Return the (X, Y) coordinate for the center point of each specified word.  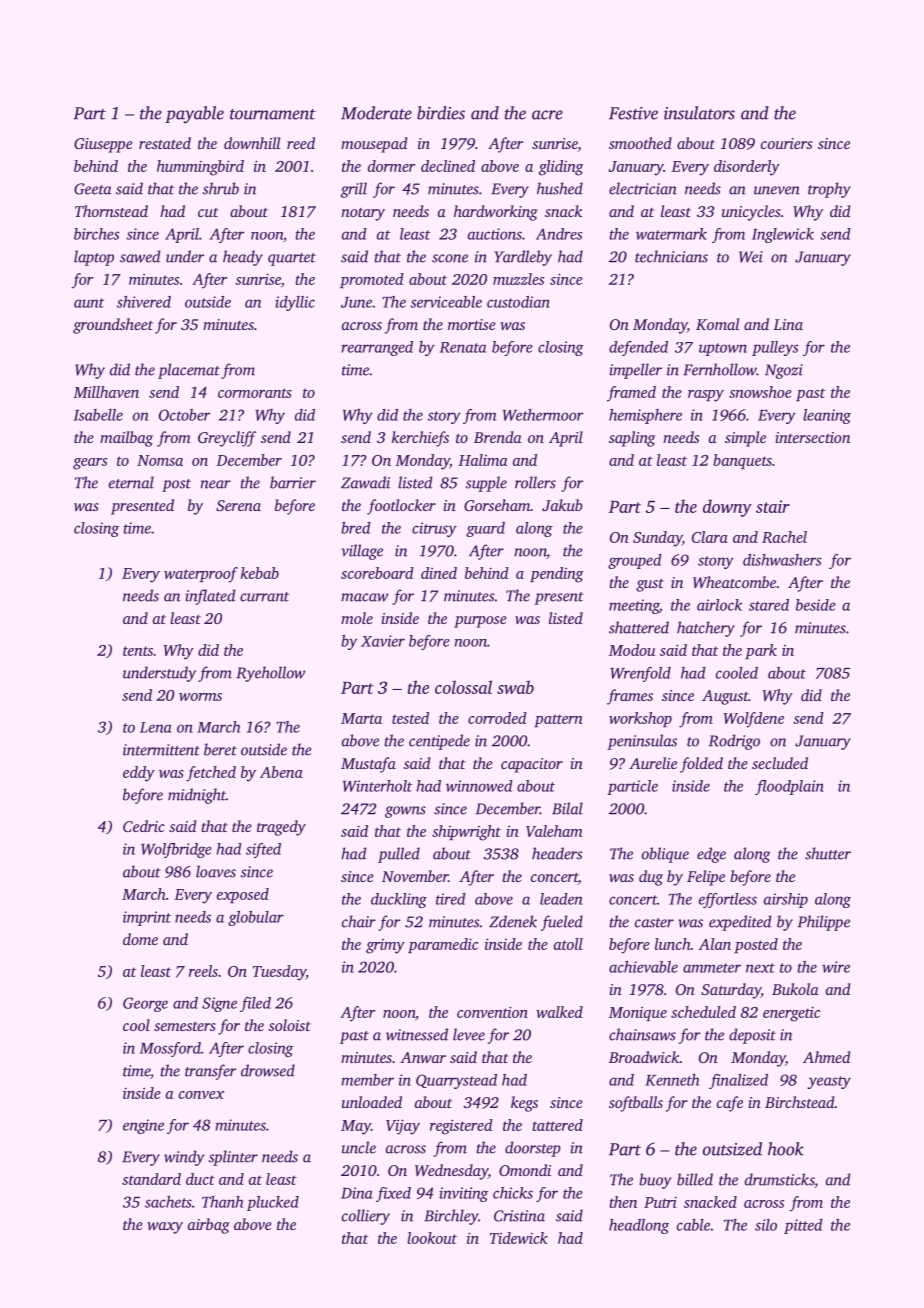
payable (194, 115)
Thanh (222, 1202)
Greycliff (227, 439)
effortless (728, 900)
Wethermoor (543, 415)
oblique (665, 855)
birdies (441, 113)
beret (220, 749)
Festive (633, 113)
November (415, 876)
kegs (524, 1104)
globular (256, 918)
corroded (497, 718)
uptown (723, 349)
